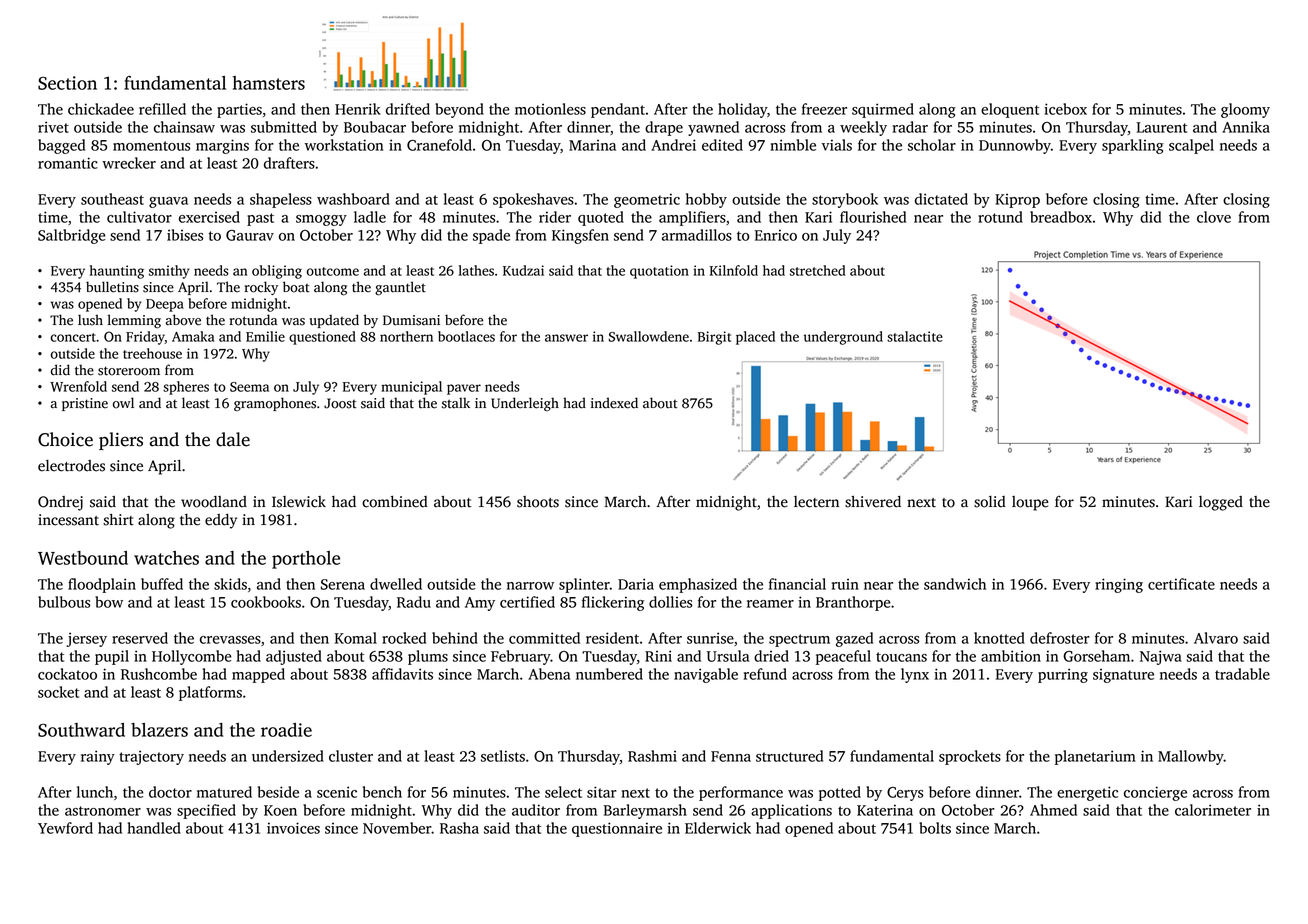 Image resolution: width=1308 pixels, height=924 pixels. Describe the element at coordinates (230, 640) in the document. I see `crevasses` at that location.
